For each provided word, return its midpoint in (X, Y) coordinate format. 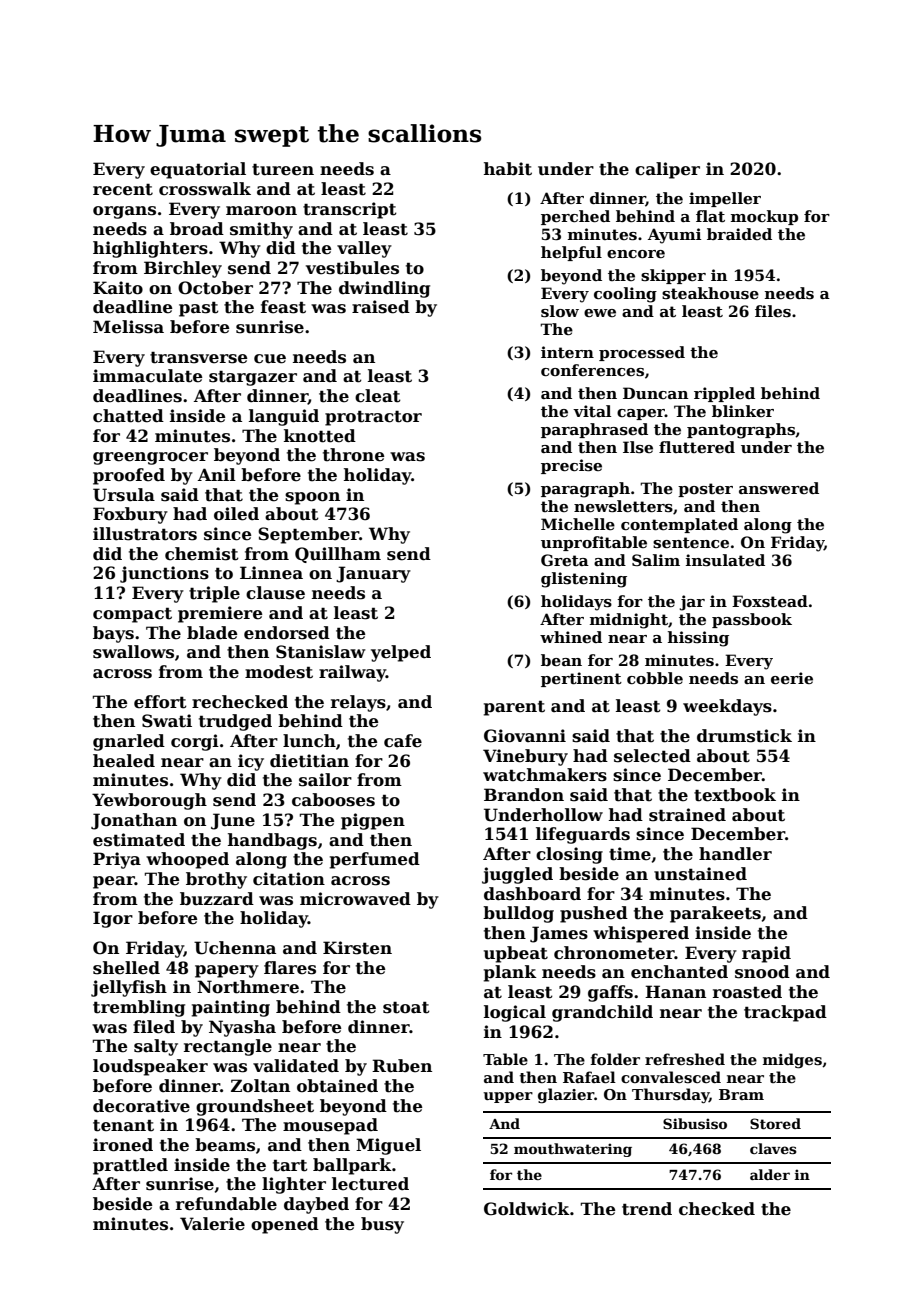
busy (382, 1225)
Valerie (212, 1224)
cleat (378, 396)
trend (647, 1209)
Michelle (578, 524)
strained (687, 815)
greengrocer (150, 458)
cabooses (333, 800)
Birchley (183, 269)
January (373, 574)
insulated (725, 560)
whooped (187, 860)
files (773, 311)
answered (779, 488)
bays (113, 634)
